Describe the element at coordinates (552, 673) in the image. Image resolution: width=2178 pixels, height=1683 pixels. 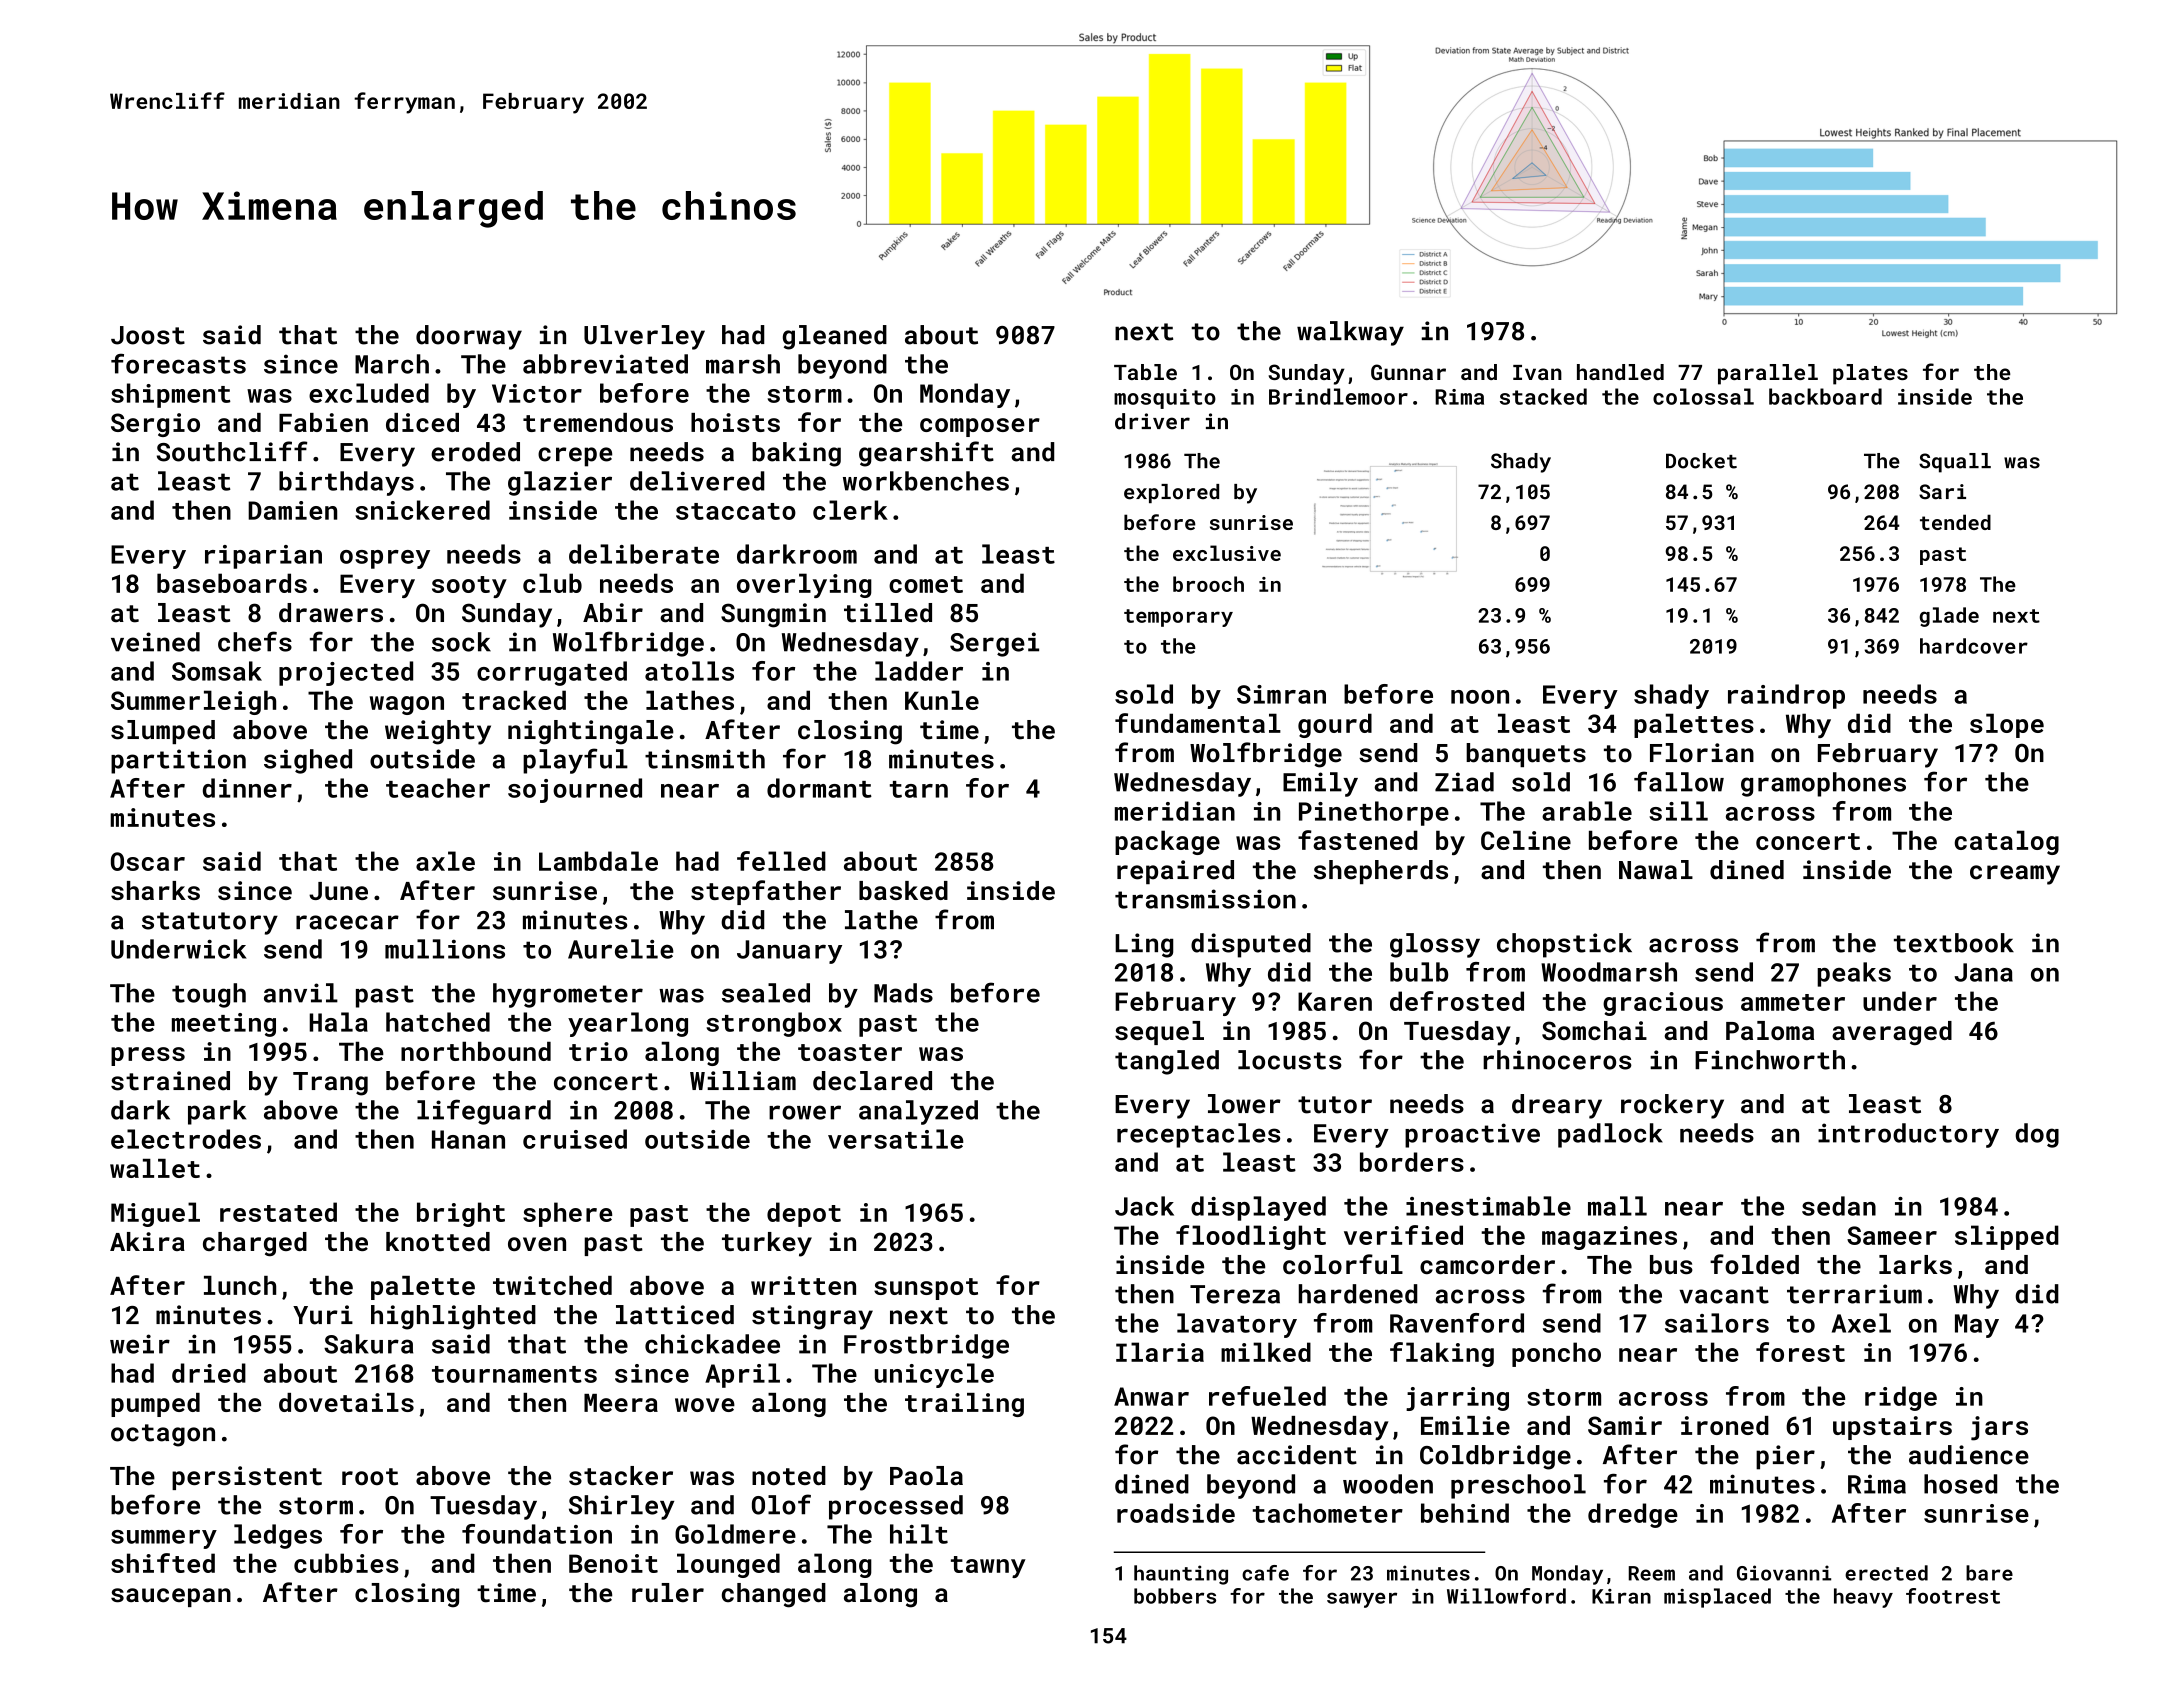
I see `corrugated` at that location.
